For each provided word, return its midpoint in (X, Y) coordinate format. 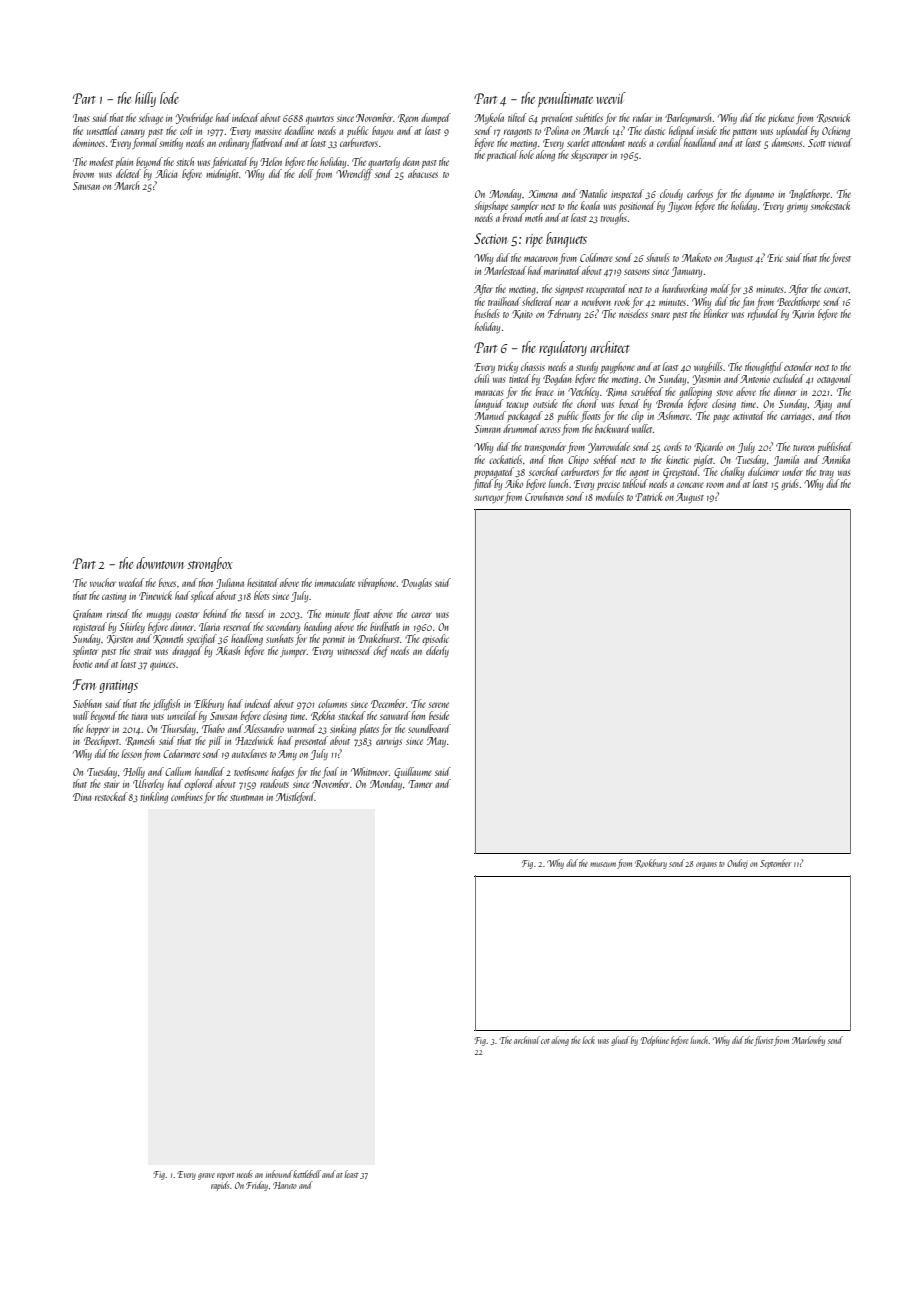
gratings (118, 686)
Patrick (648, 496)
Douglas (417, 583)
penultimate (565, 99)
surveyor (489, 499)
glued (620, 1041)
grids (790, 484)
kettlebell (307, 1174)
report (225, 1176)
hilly (145, 99)
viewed (840, 142)
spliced (203, 596)
